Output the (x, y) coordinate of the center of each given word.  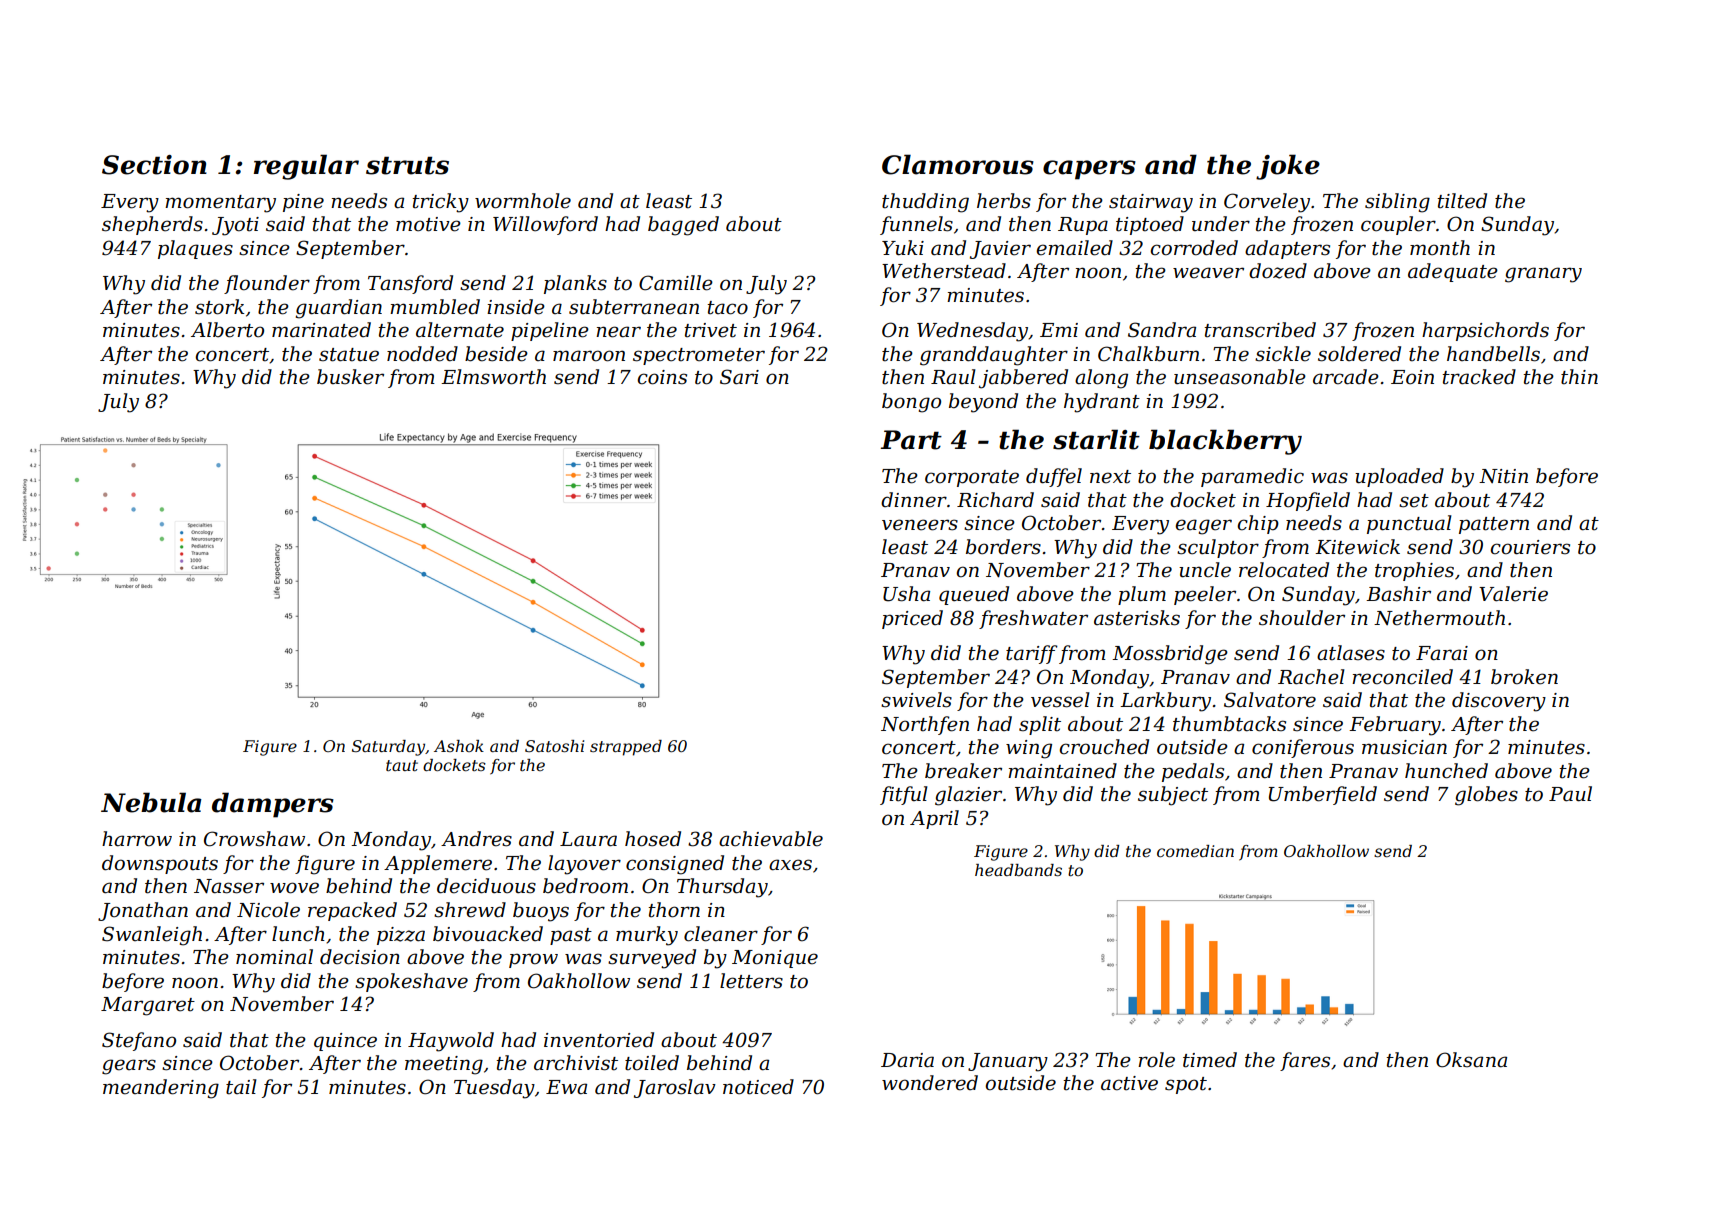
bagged (683, 226)
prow (533, 960)
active (1129, 1083)
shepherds (152, 225)
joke (1288, 167)
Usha (906, 594)
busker (350, 377)
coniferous (1303, 748)
